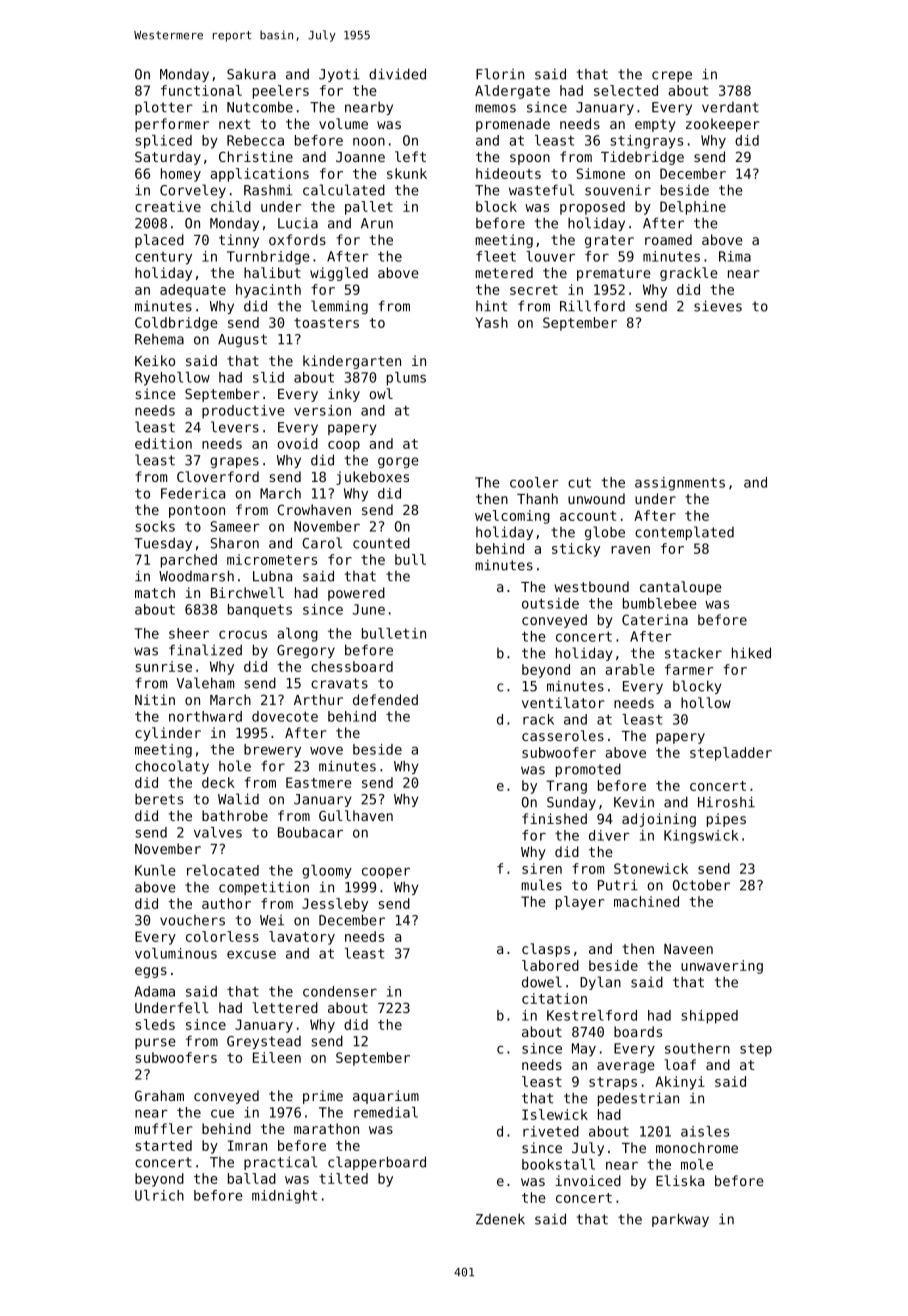 The width and height of the screenshot is (908, 1316). Describe the element at coordinates (626, 1067) in the screenshot. I see `average` at that location.
